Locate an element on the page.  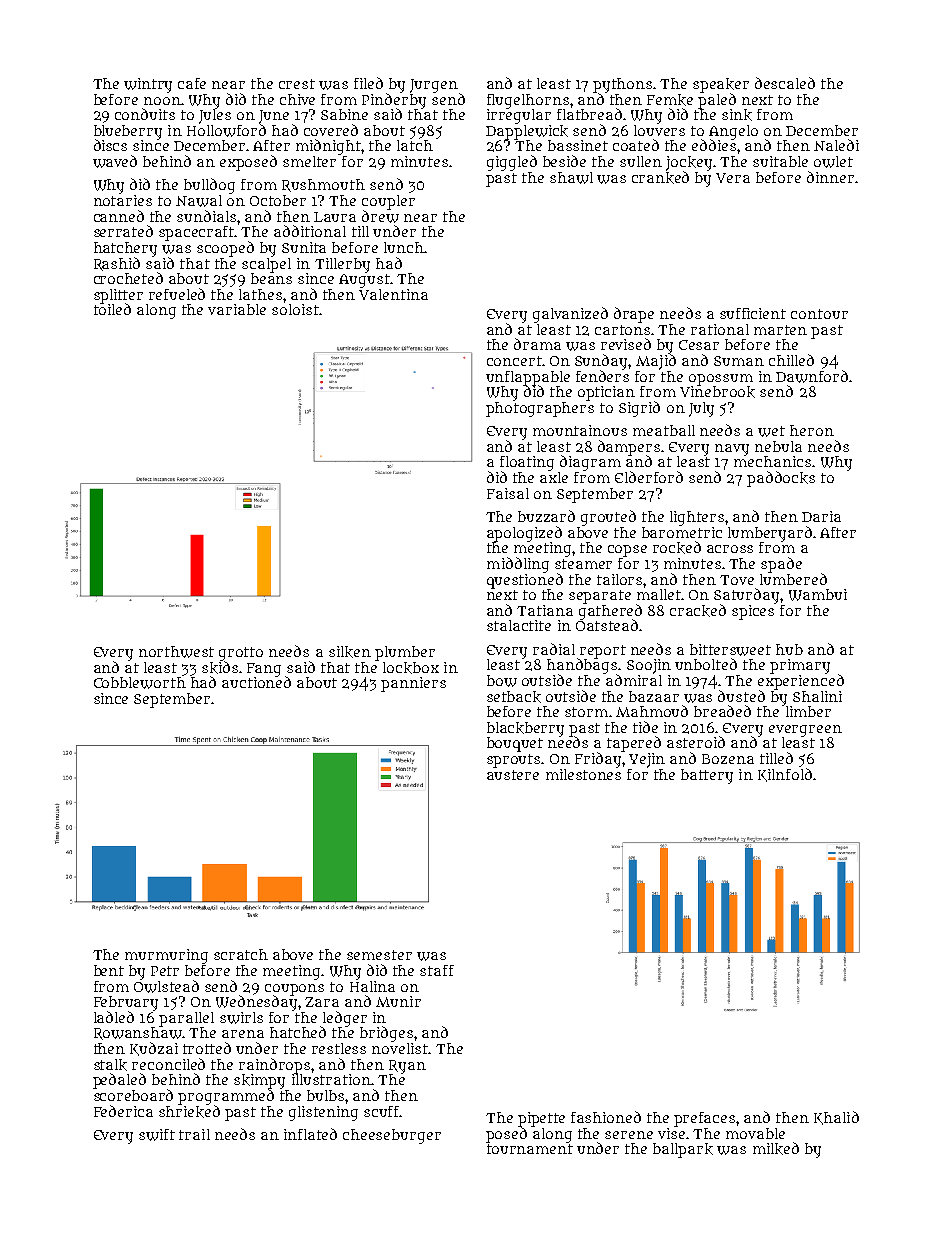
staff is located at coordinates (437, 970).
